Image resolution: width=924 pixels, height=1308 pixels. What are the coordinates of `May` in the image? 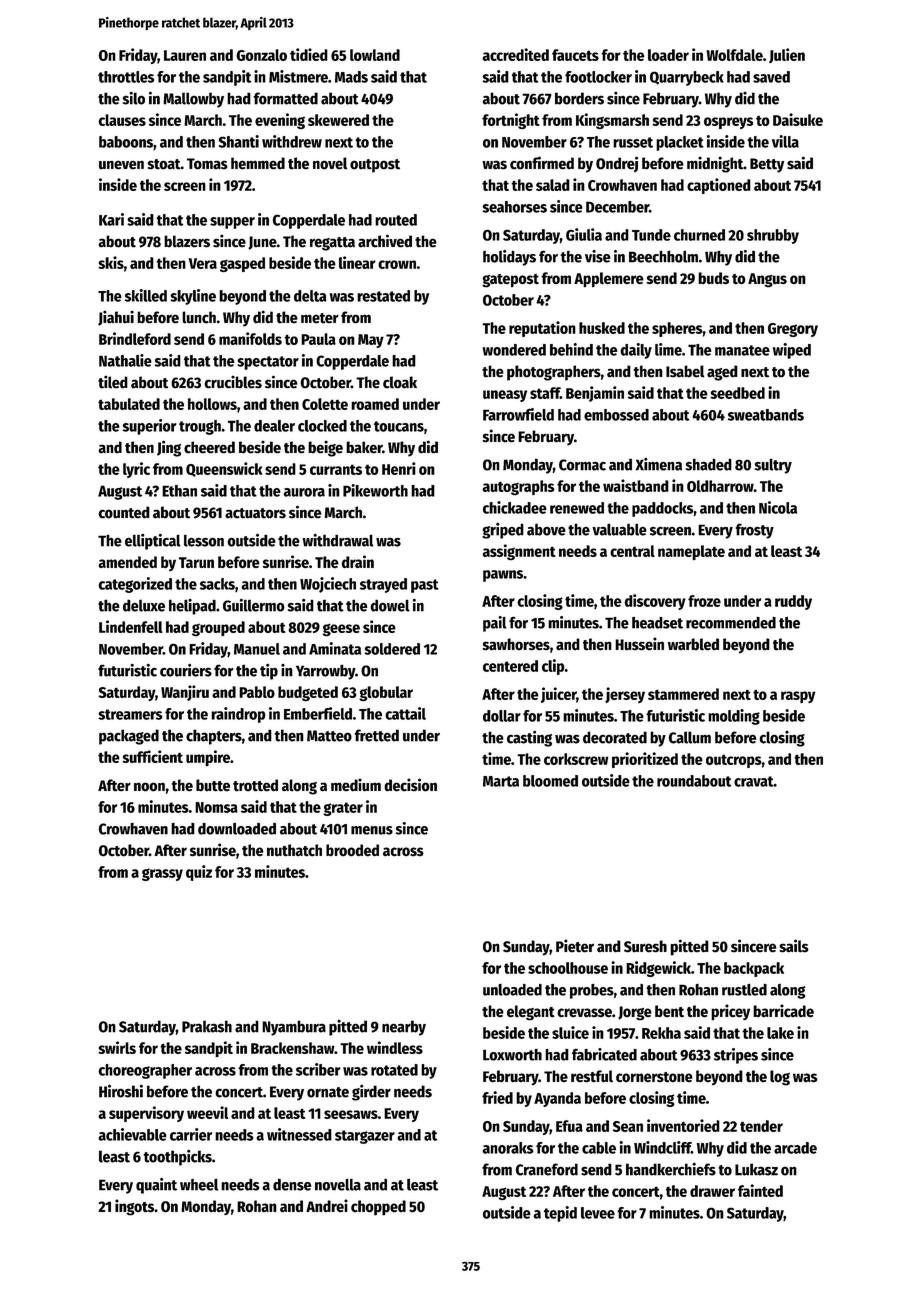 It's located at (371, 341).
